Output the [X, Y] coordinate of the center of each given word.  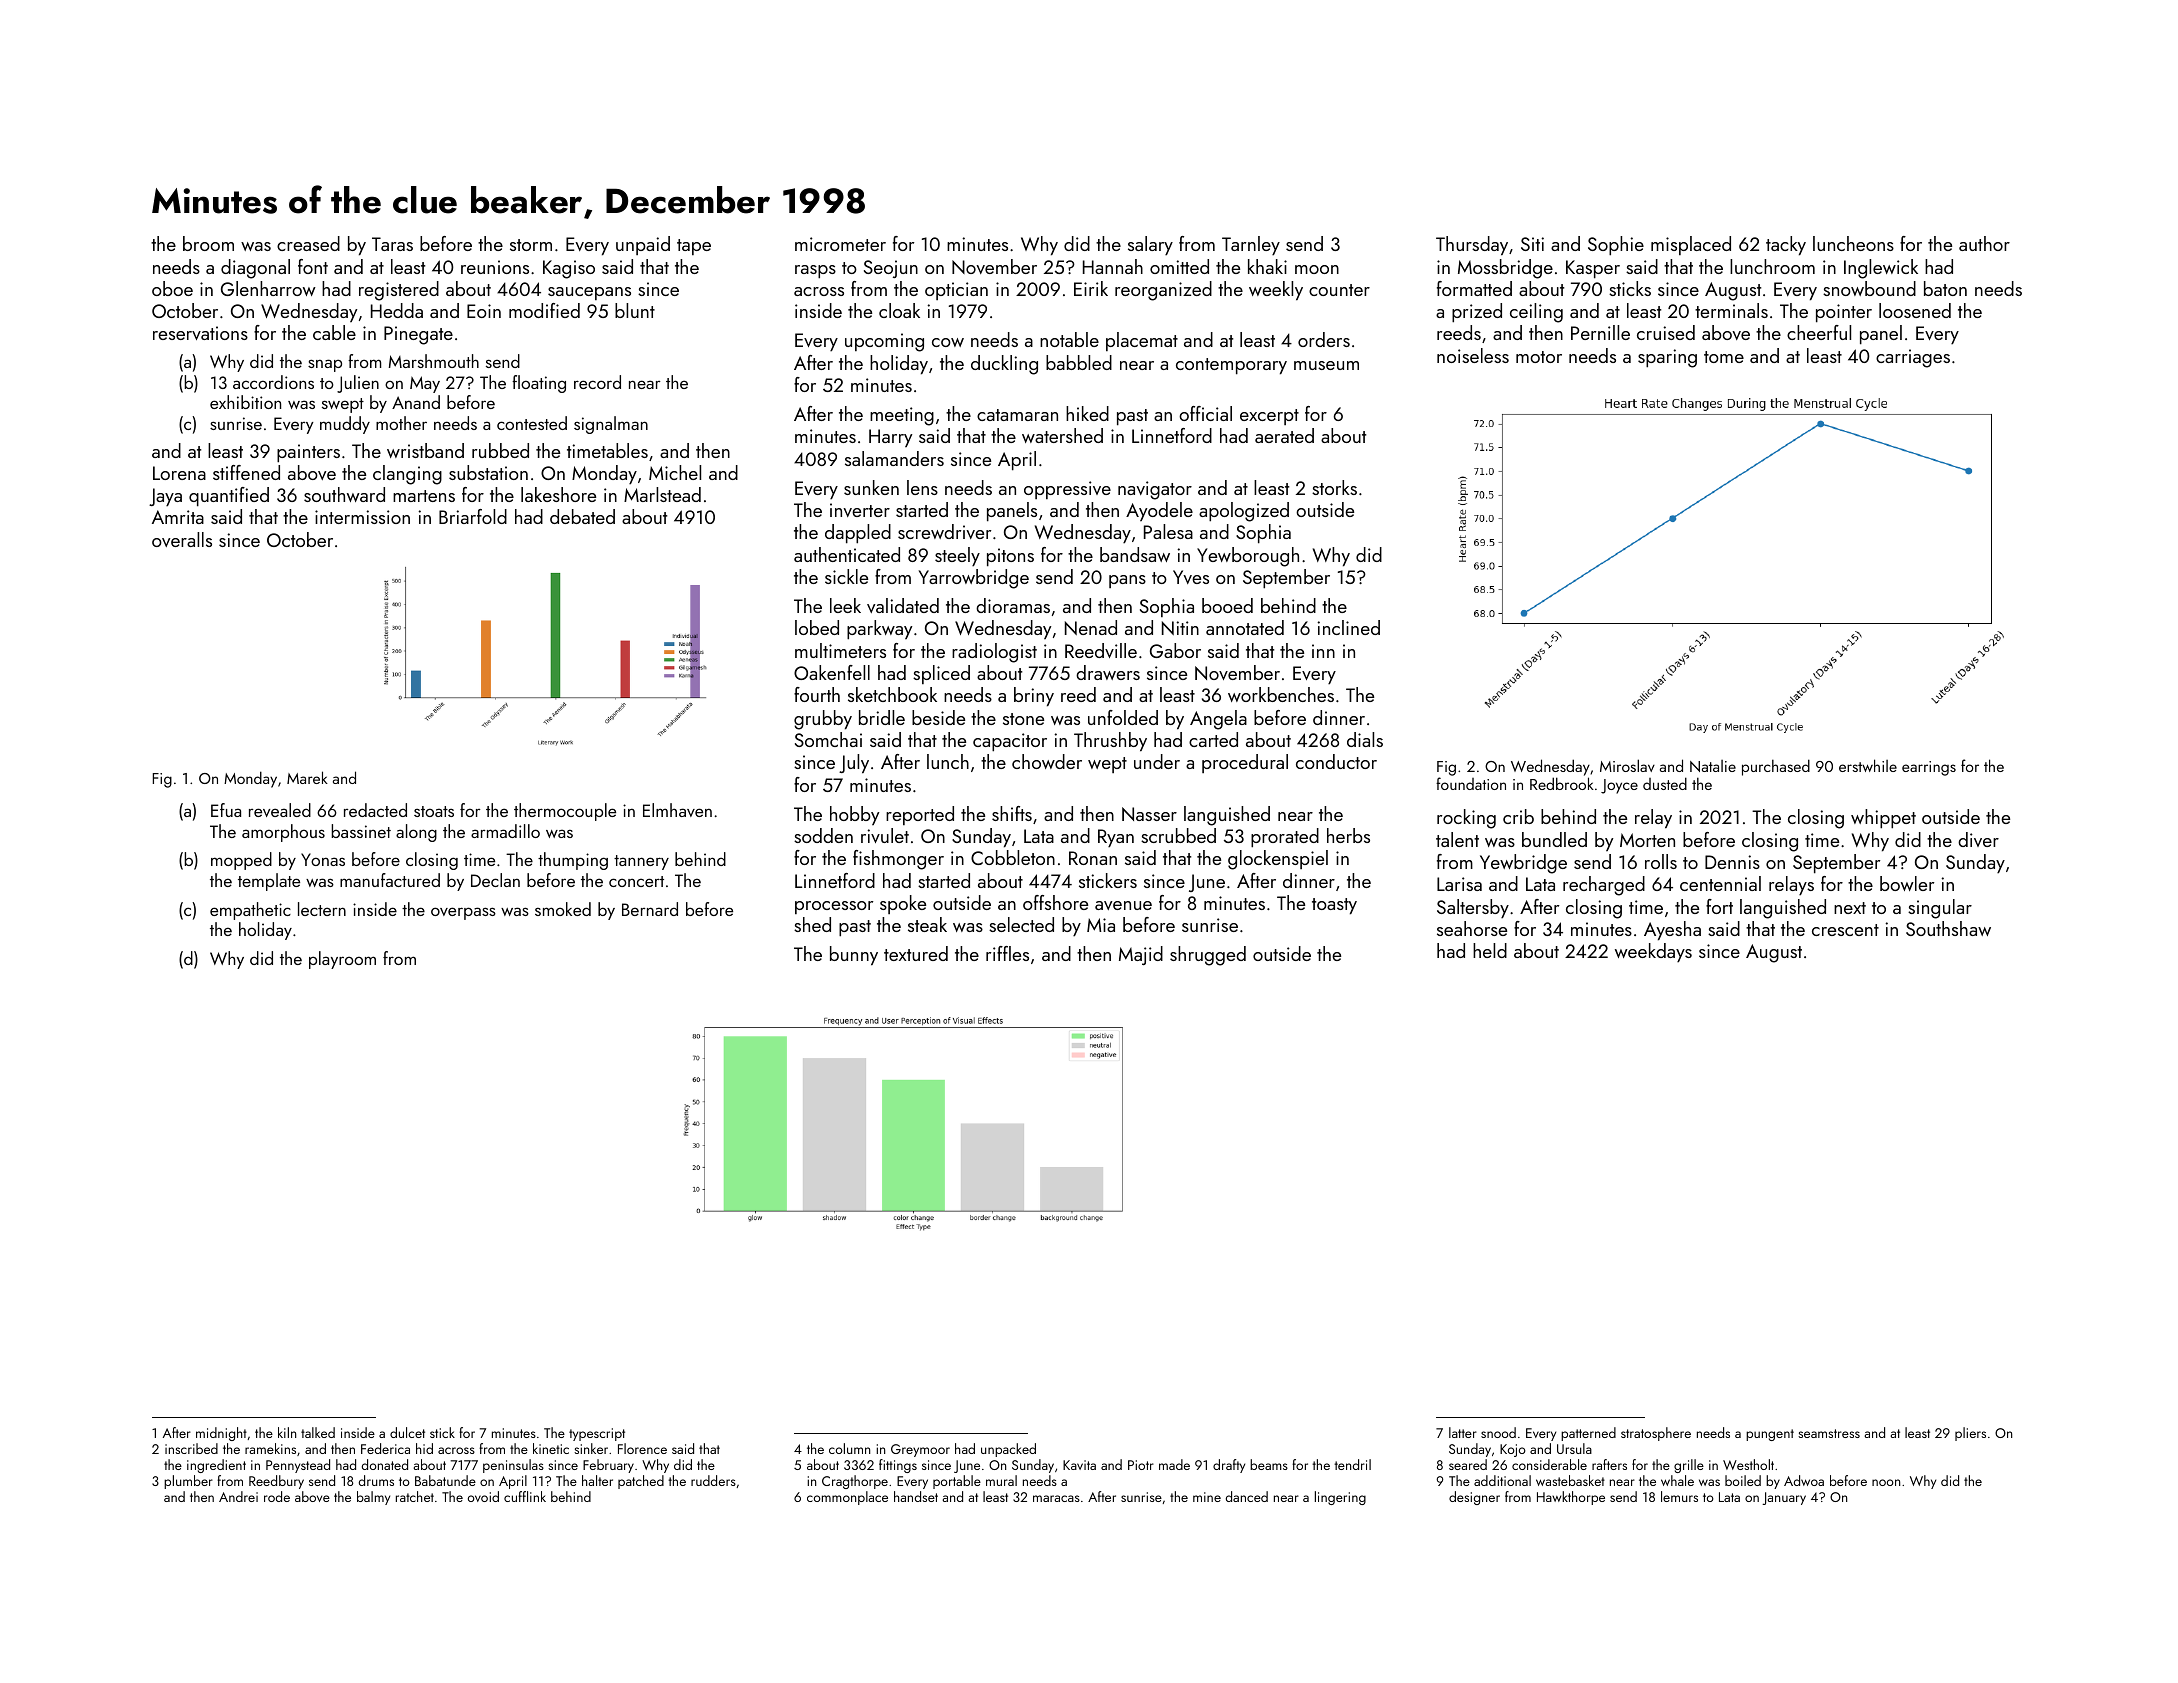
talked [318, 1432]
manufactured [390, 880]
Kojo [1513, 1450]
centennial [1720, 883]
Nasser [1149, 814]
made [1174, 1464]
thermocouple [565, 812]
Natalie [1713, 766]
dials [1365, 739]
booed [1227, 605]
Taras [392, 244]
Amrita [178, 517]
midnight [221, 1434]
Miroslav [1627, 765]
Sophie [1616, 246]
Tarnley [1251, 245]
